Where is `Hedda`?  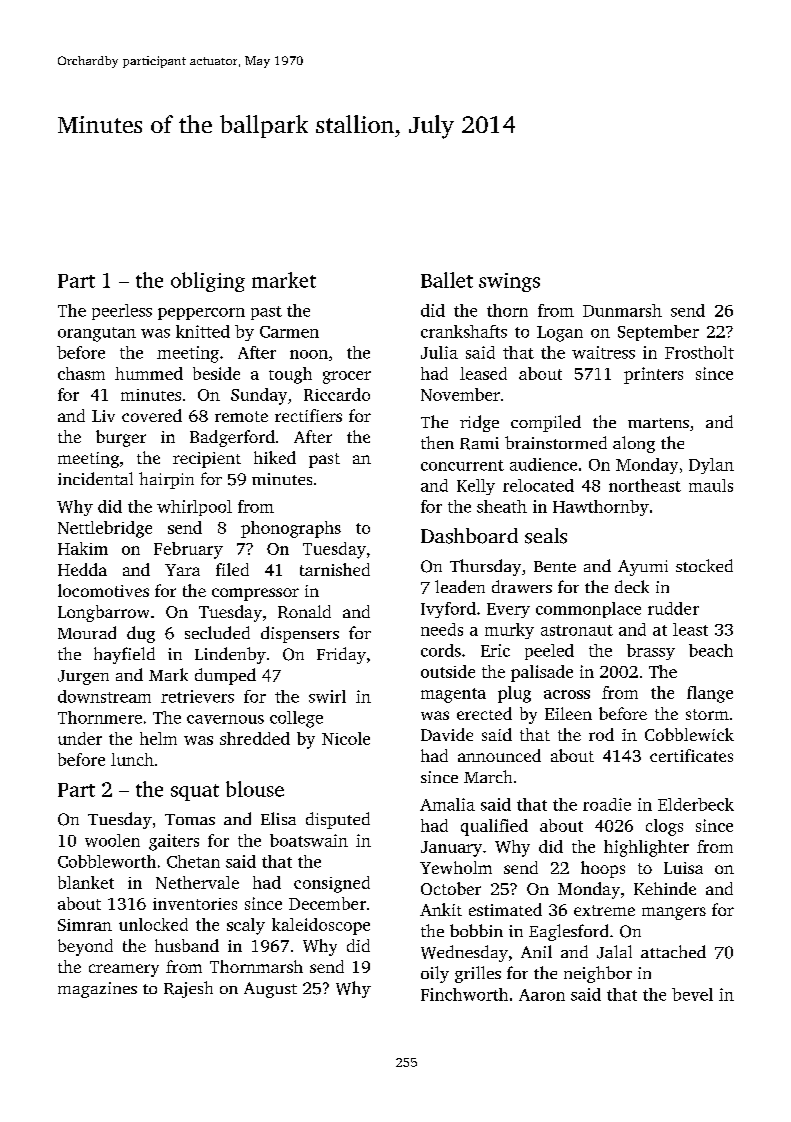
Hedda is located at coordinates (82, 569).
